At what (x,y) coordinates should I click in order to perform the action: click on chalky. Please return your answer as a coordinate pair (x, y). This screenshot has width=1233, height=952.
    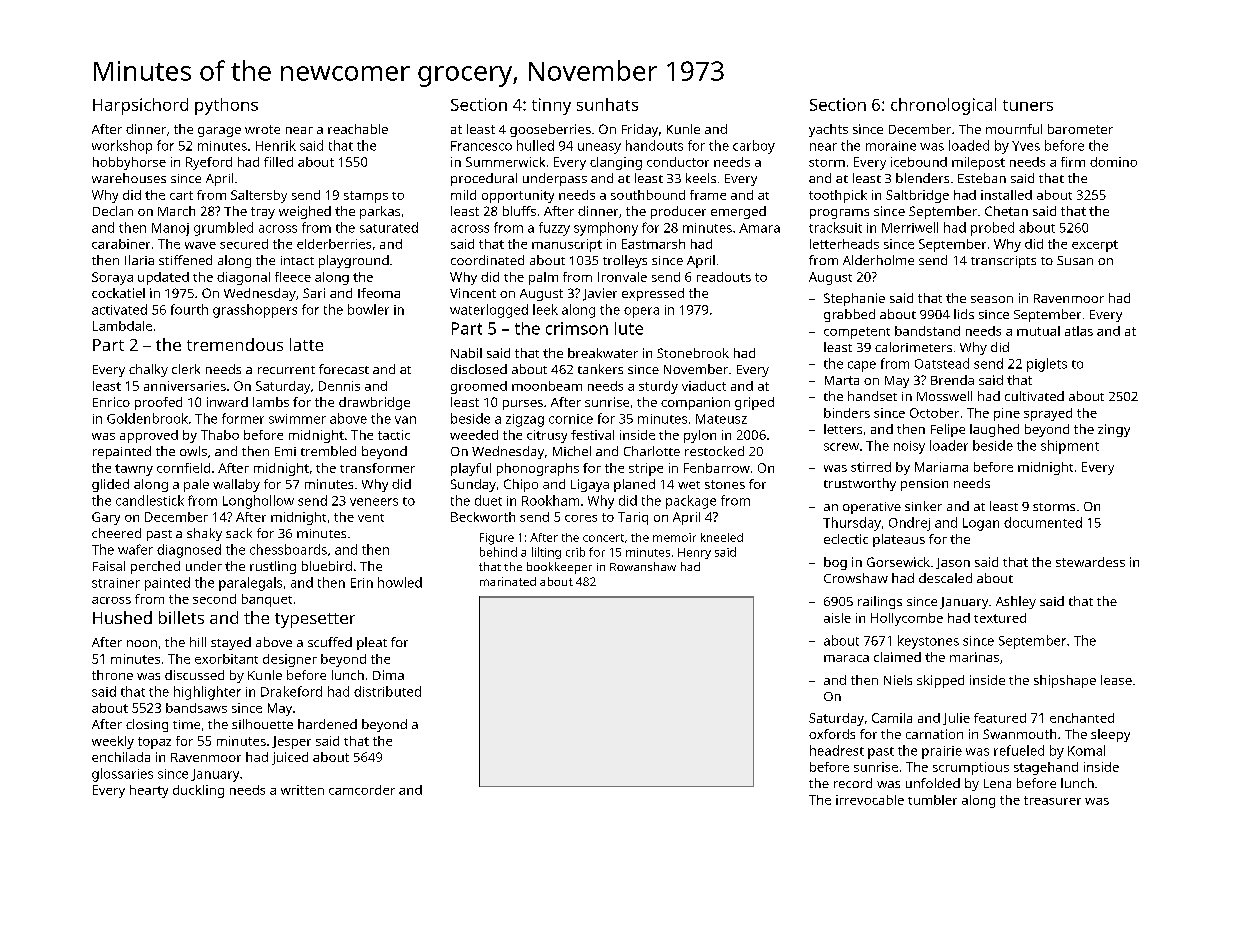
    Looking at the image, I should click on (148, 370).
